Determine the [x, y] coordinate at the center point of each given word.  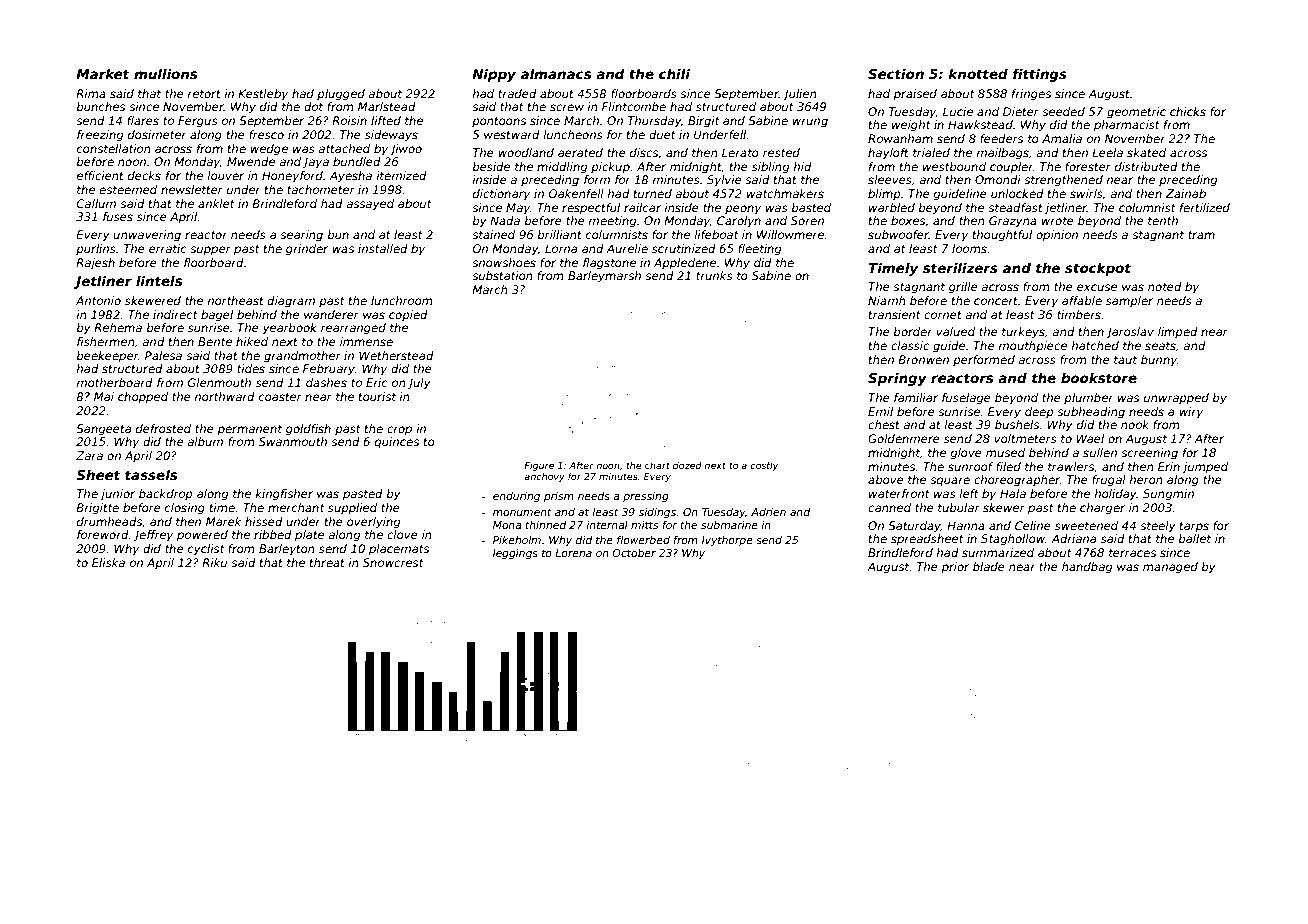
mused [1005, 452]
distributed [1146, 166]
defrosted [163, 428]
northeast [235, 300]
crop [399, 431]
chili [674, 73]
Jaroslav [1130, 333]
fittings [1040, 75]
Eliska [108, 562]
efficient [100, 175]
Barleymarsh [604, 277]
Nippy [494, 75]
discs [644, 152]
